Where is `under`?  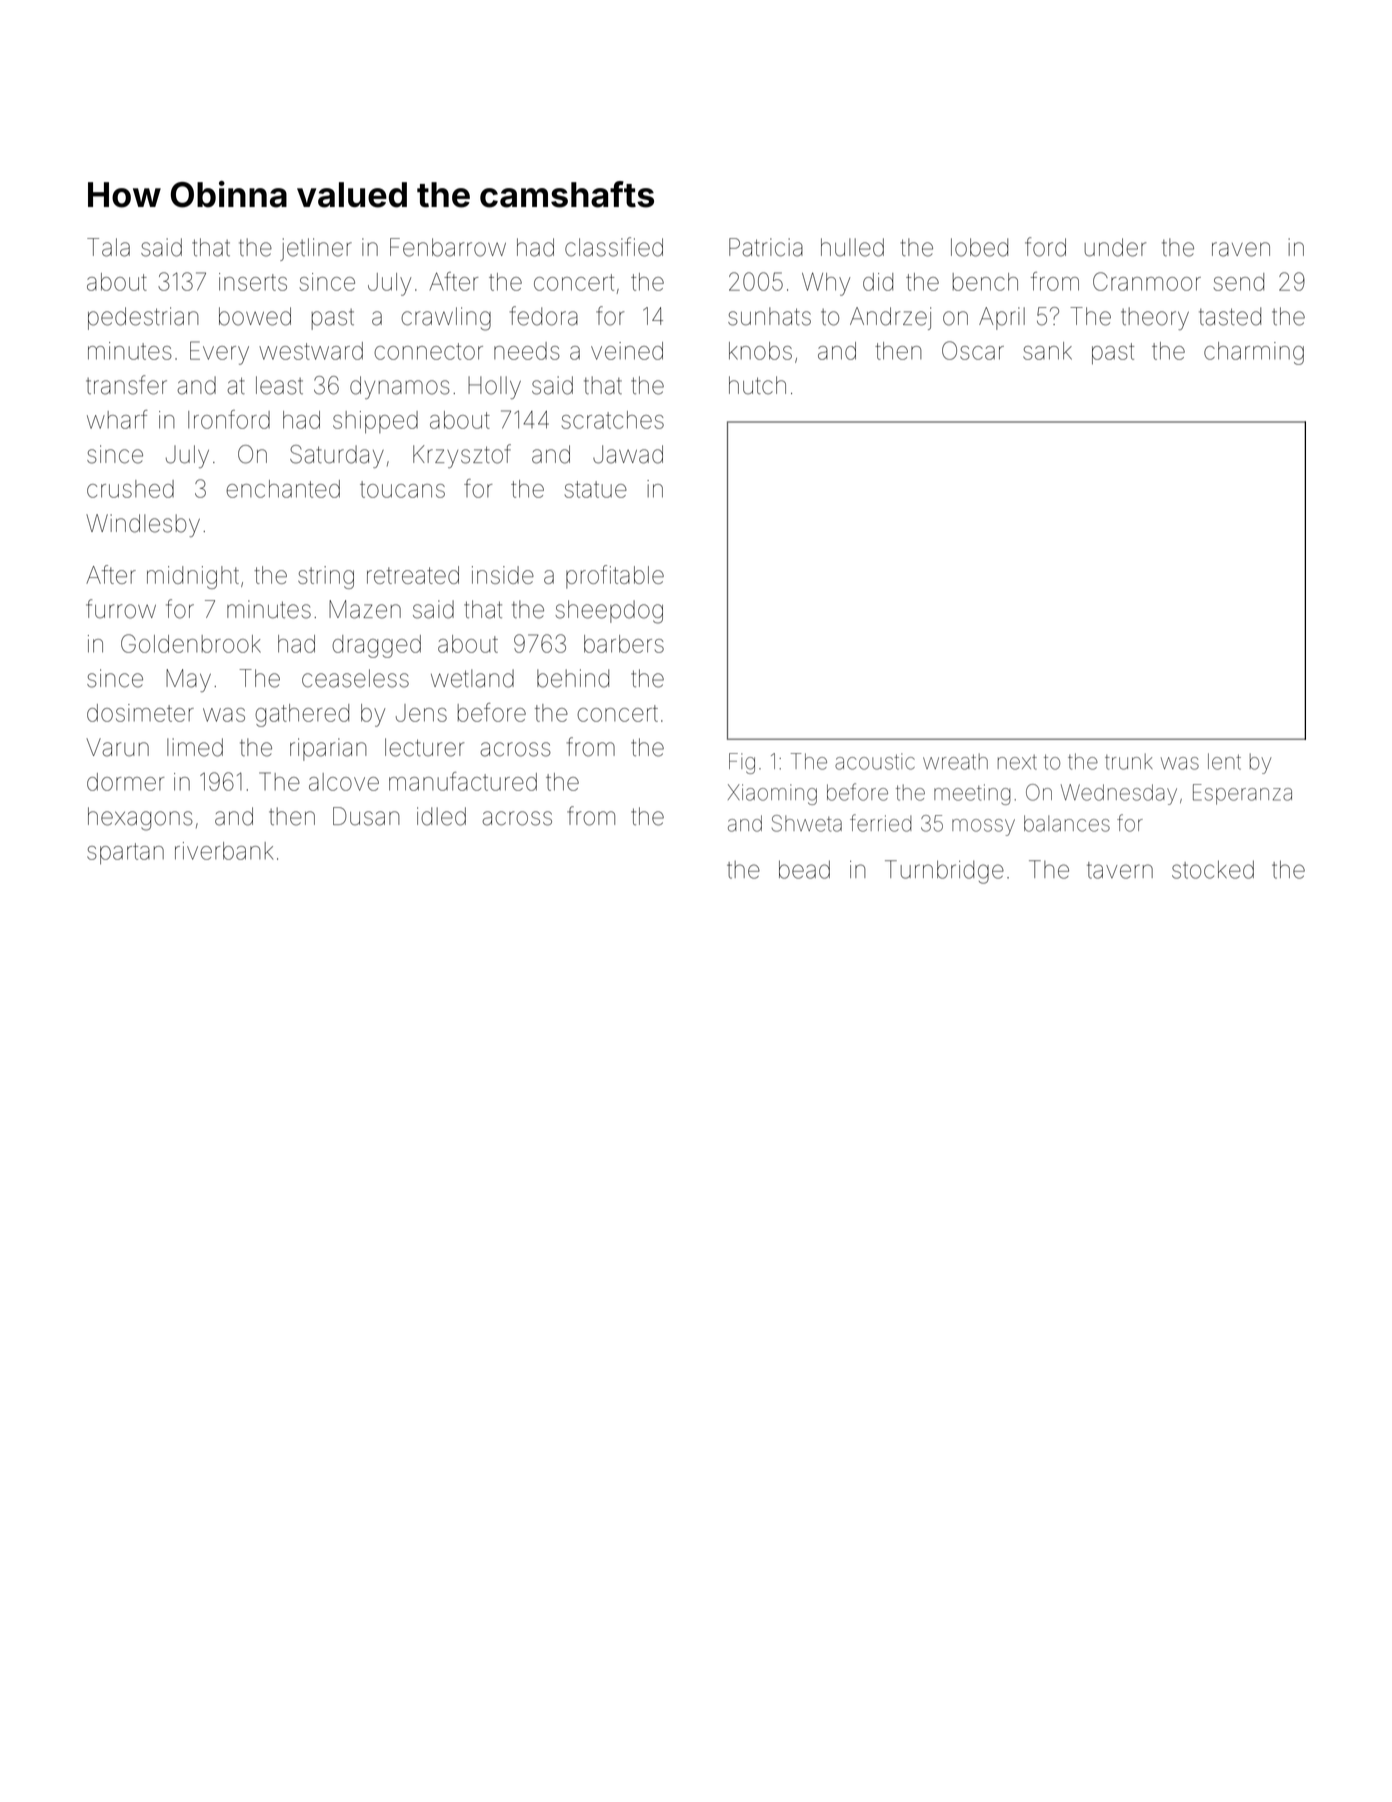 under is located at coordinates (1115, 247).
